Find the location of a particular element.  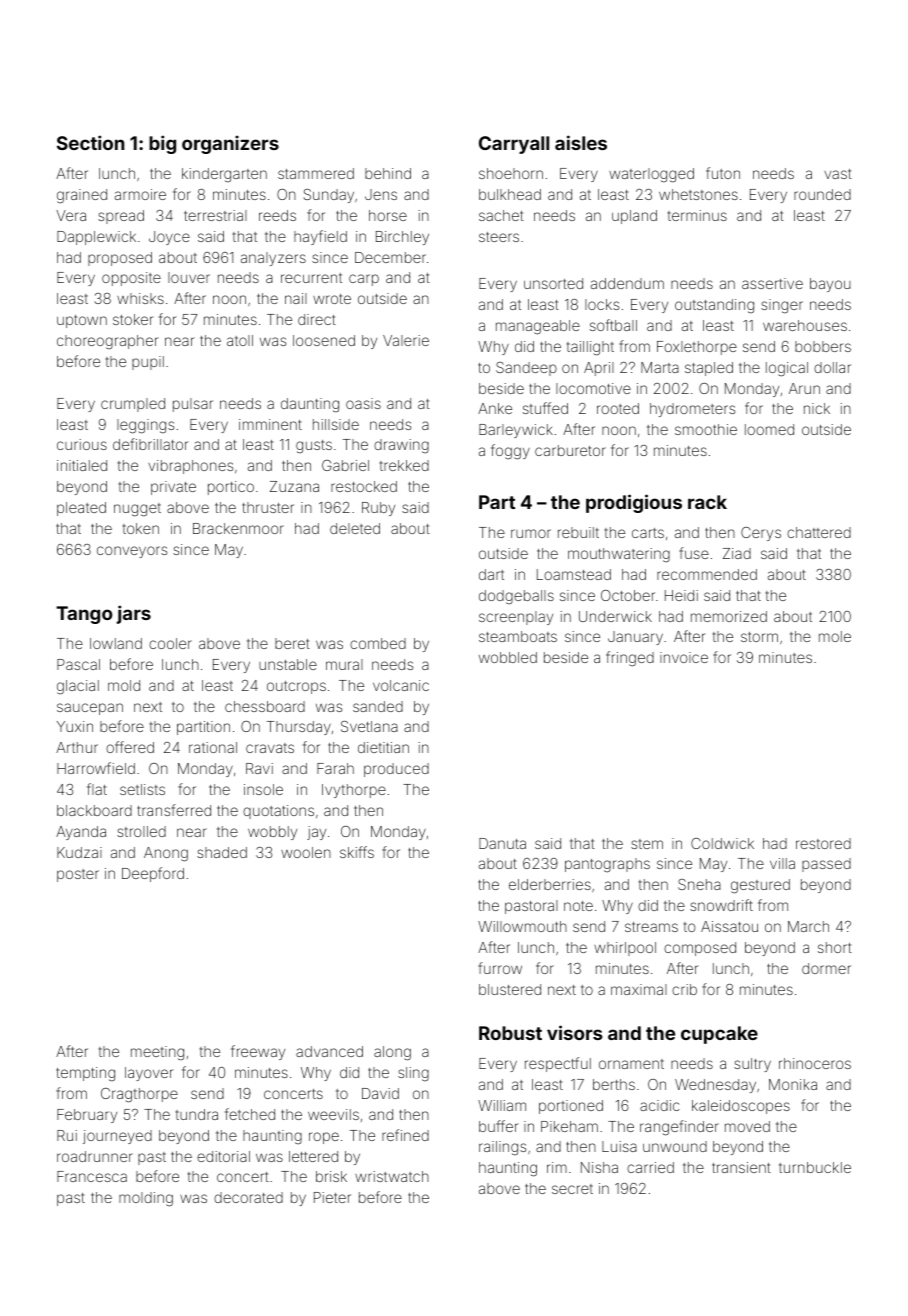

stammered is located at coordinates (316, 173).
